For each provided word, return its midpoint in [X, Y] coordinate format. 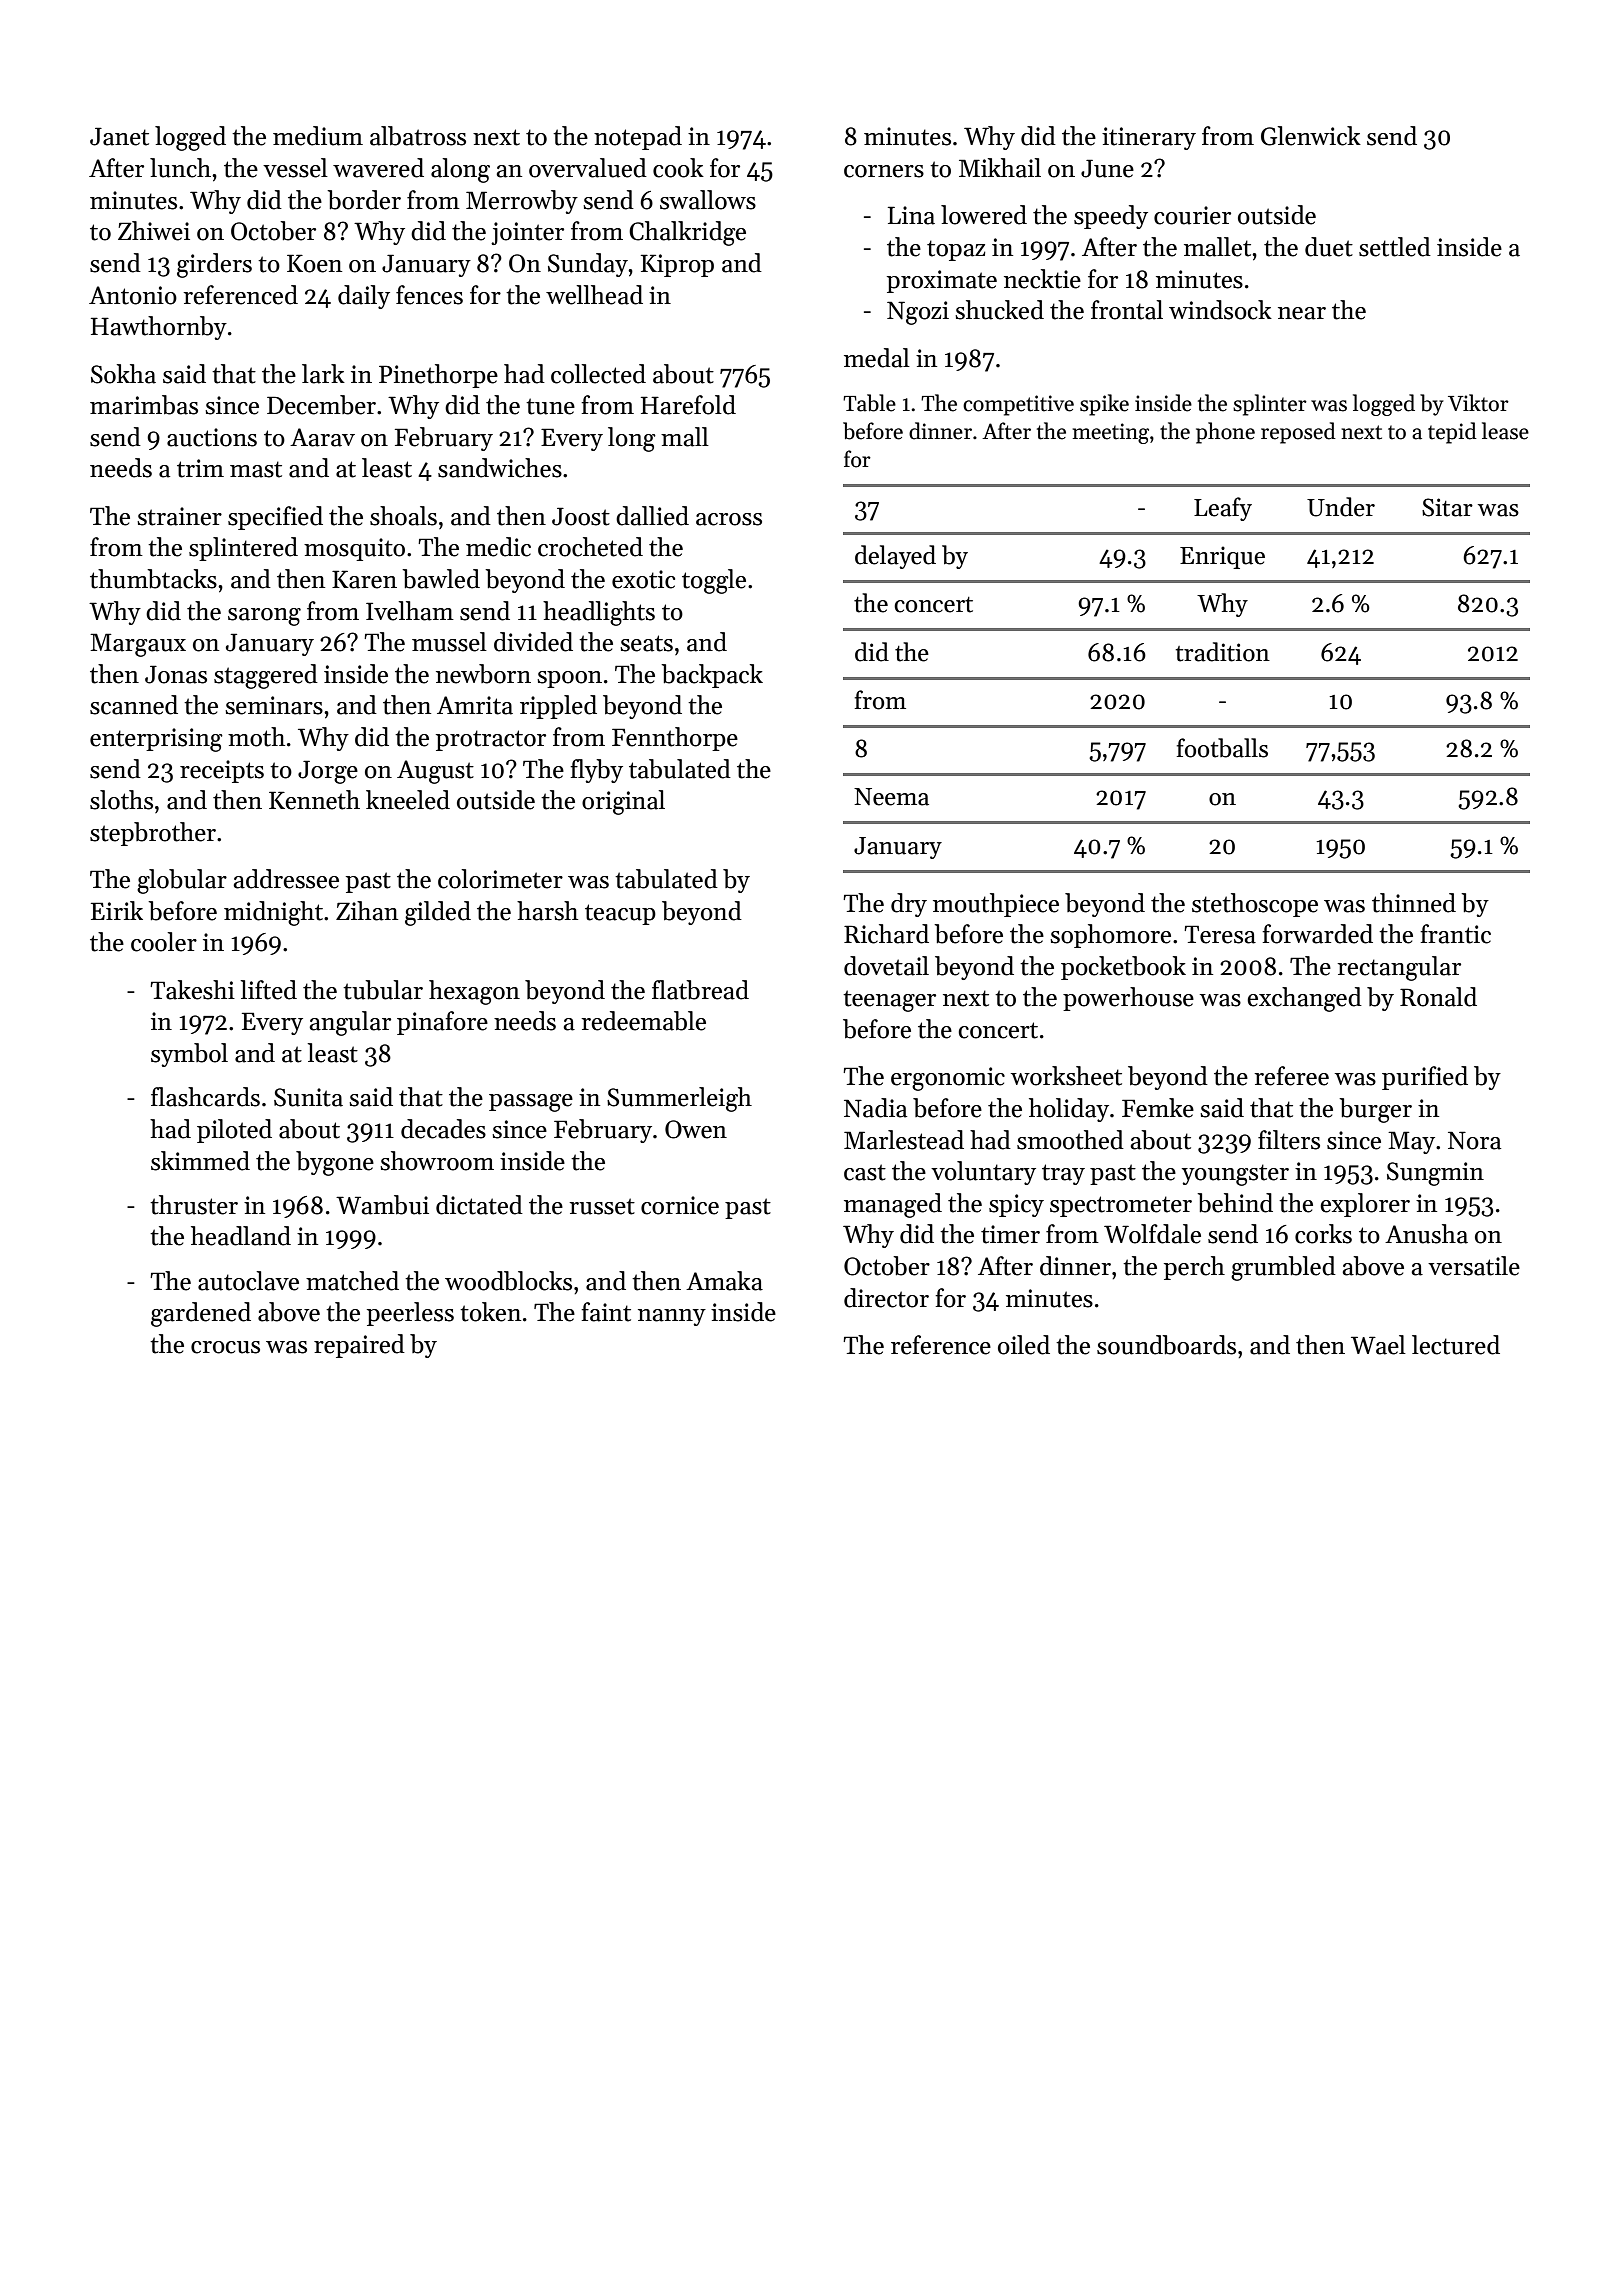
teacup [620, 914]
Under [1341, 507]
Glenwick [1311, 136]
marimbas [144, 405]
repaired [359, 1346]
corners [884, 171]
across [729, 519]
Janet [119, 136]
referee [1291, 1076]
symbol [189, 1055]
